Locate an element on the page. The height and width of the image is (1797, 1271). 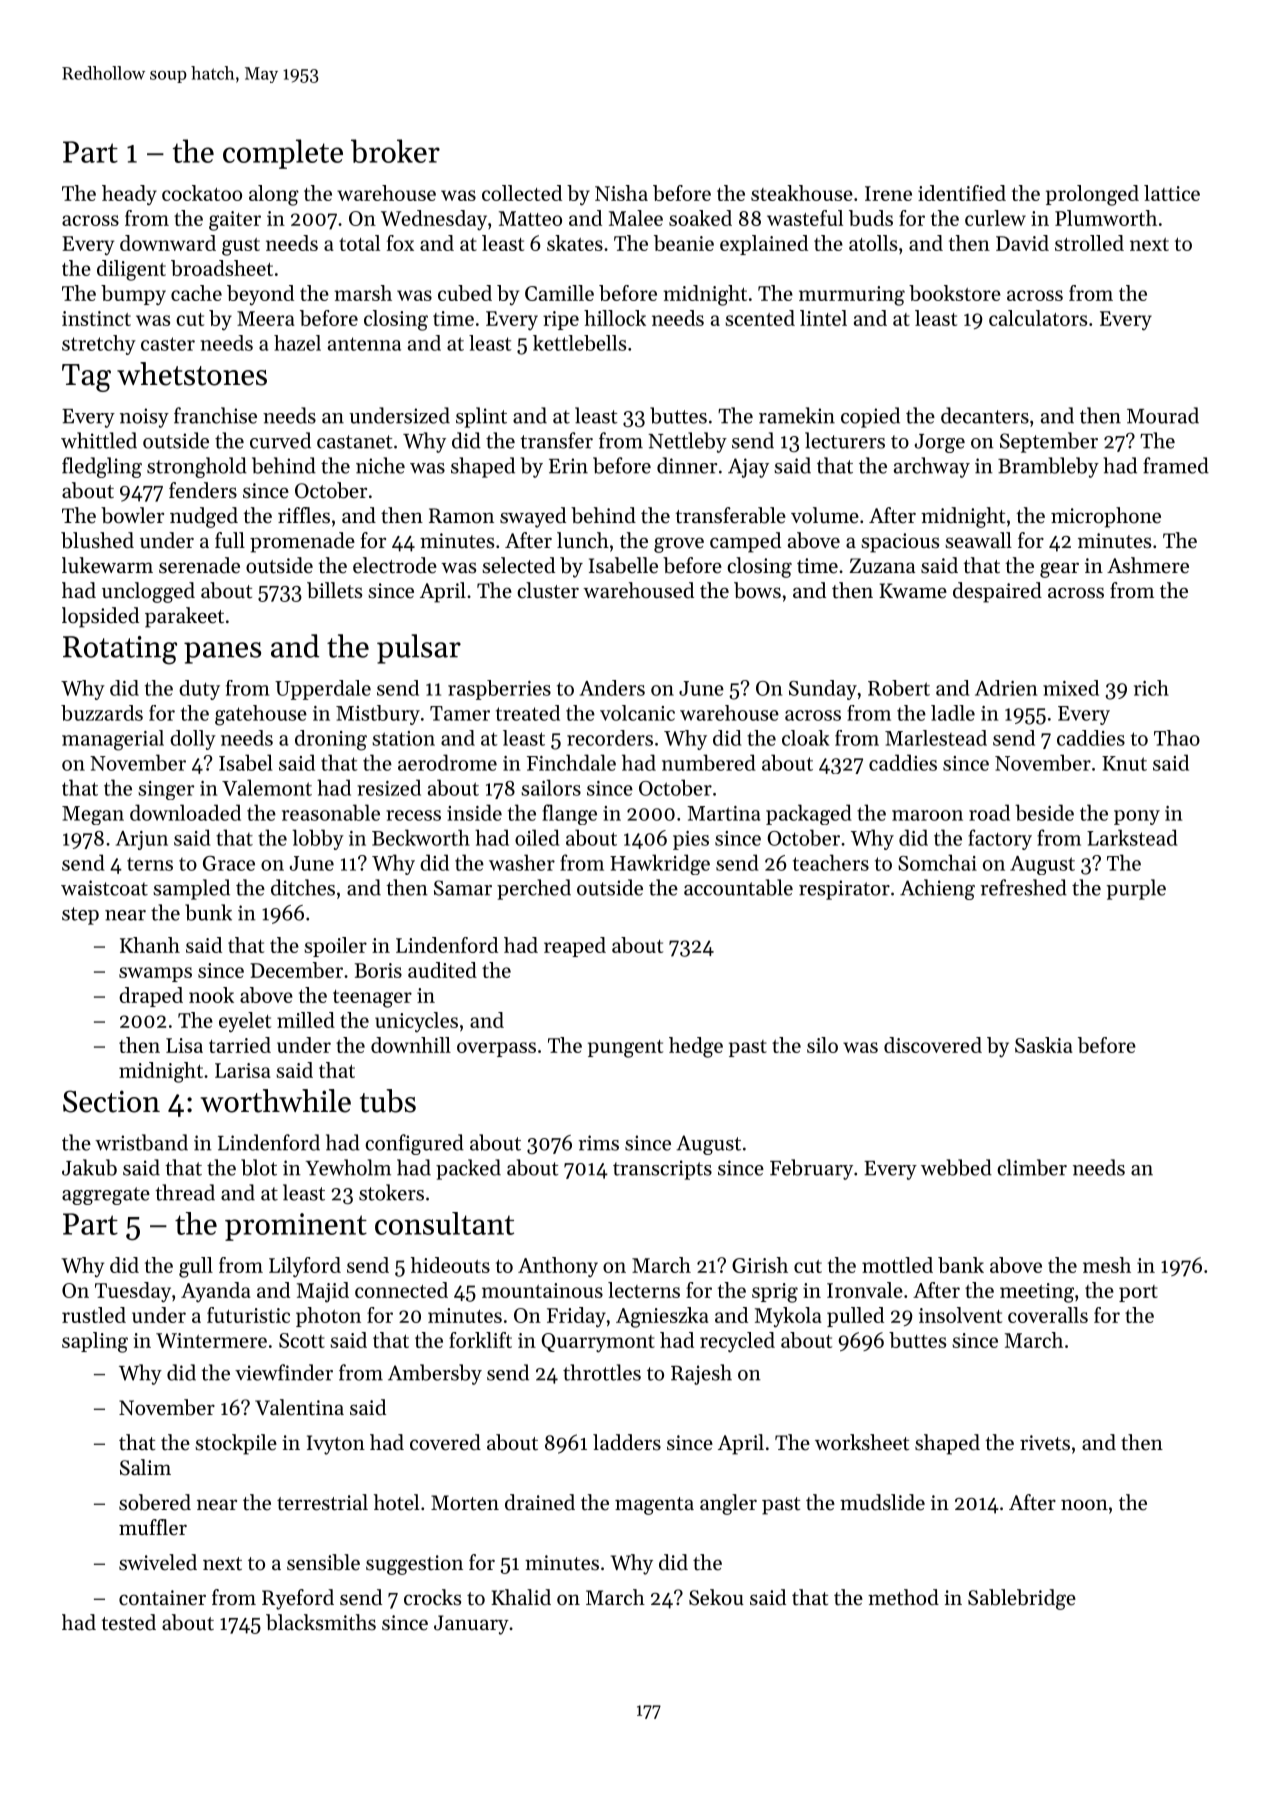
broker is located at coordinates (395, 151).
